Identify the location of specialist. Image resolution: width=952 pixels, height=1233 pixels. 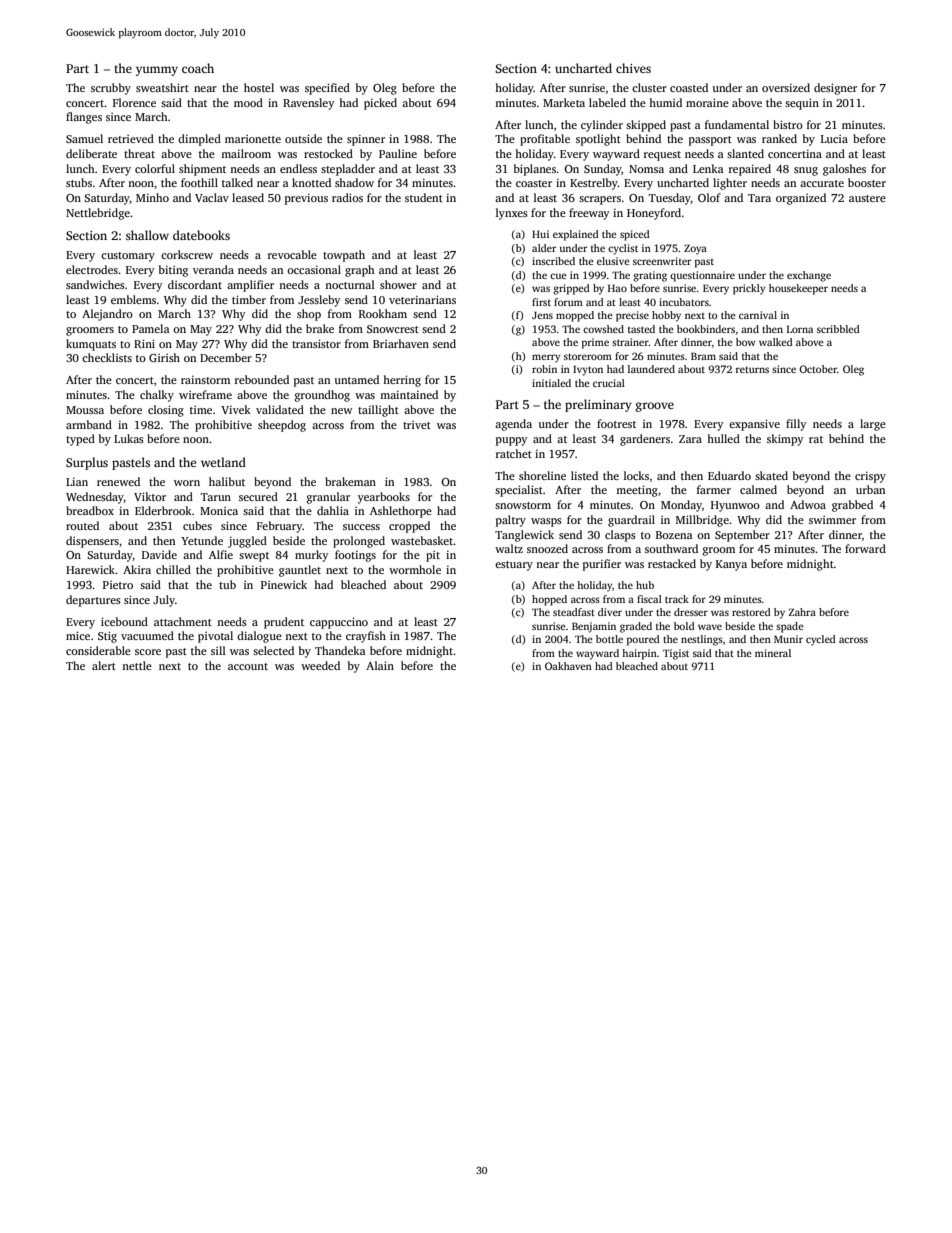
(519, 491).
